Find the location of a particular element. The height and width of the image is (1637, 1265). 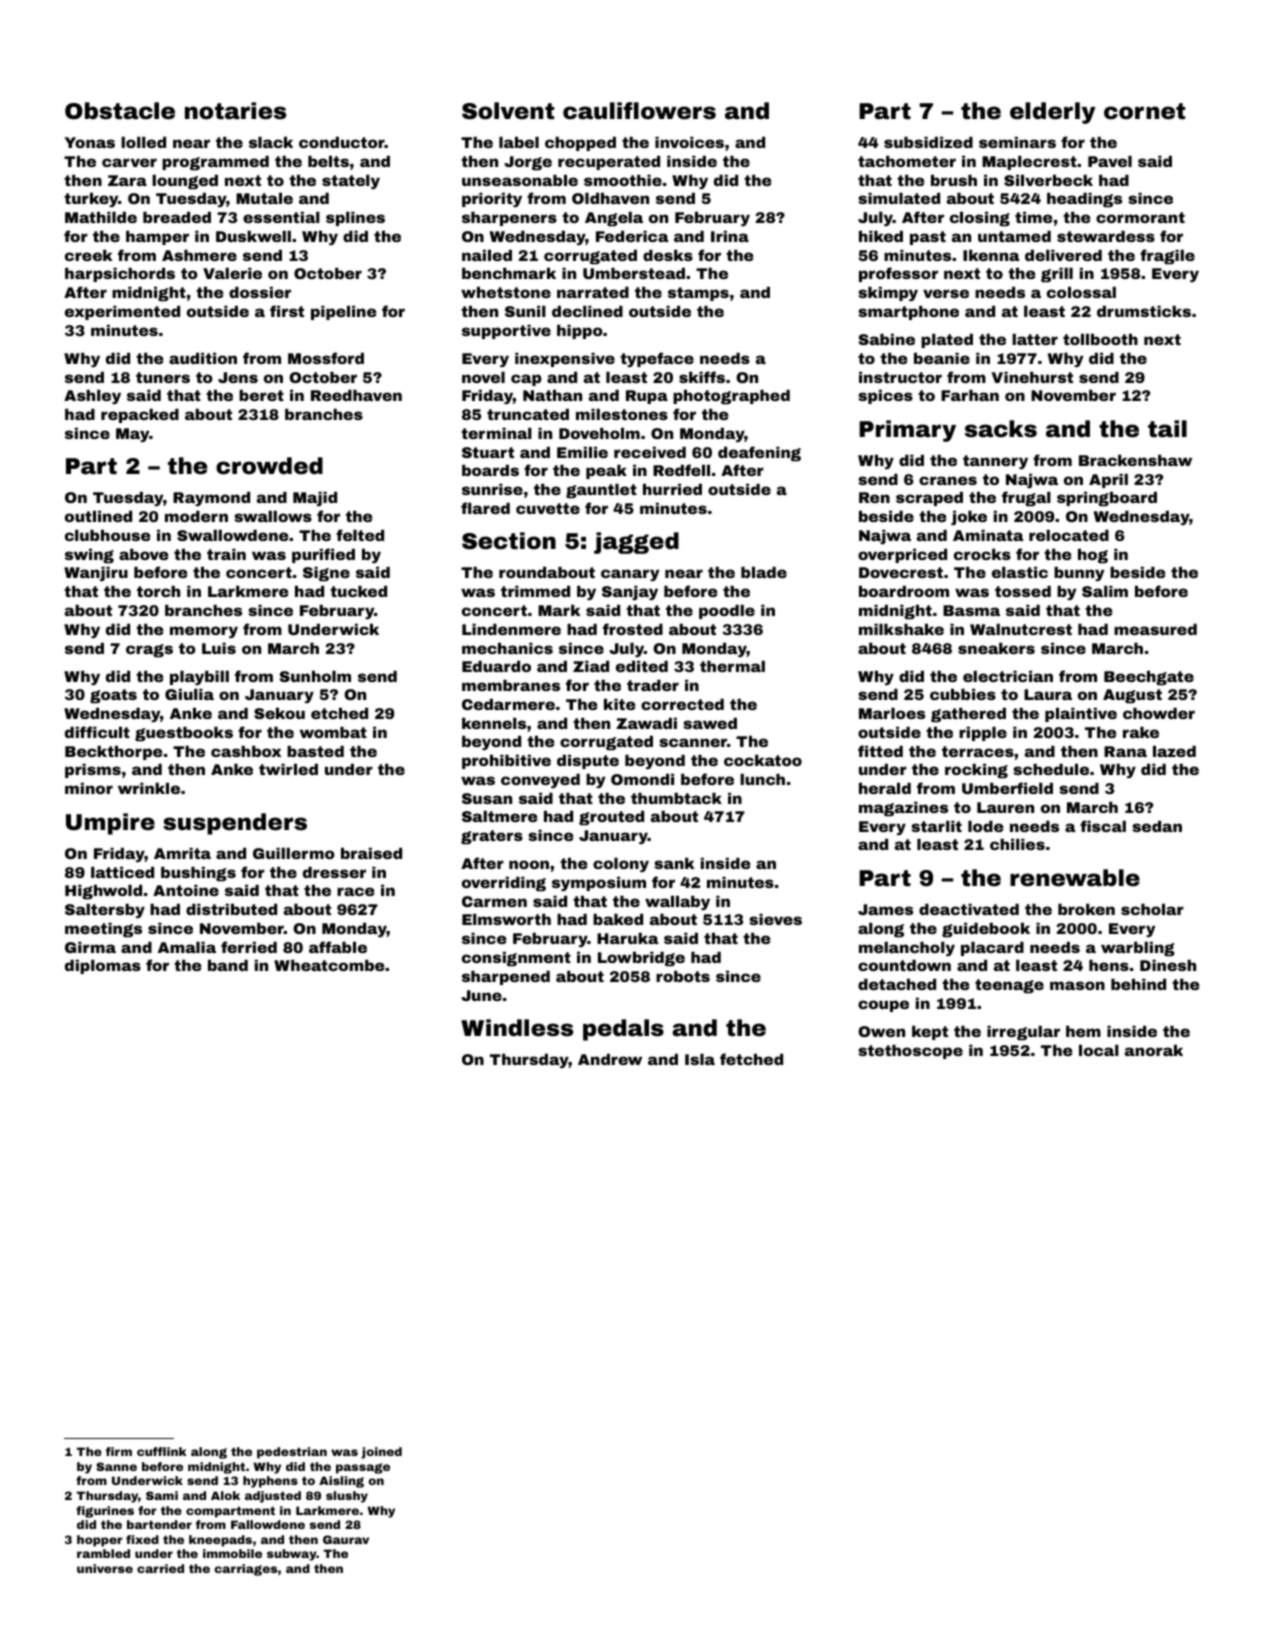

milestones is located at coordinates (622, 414).
